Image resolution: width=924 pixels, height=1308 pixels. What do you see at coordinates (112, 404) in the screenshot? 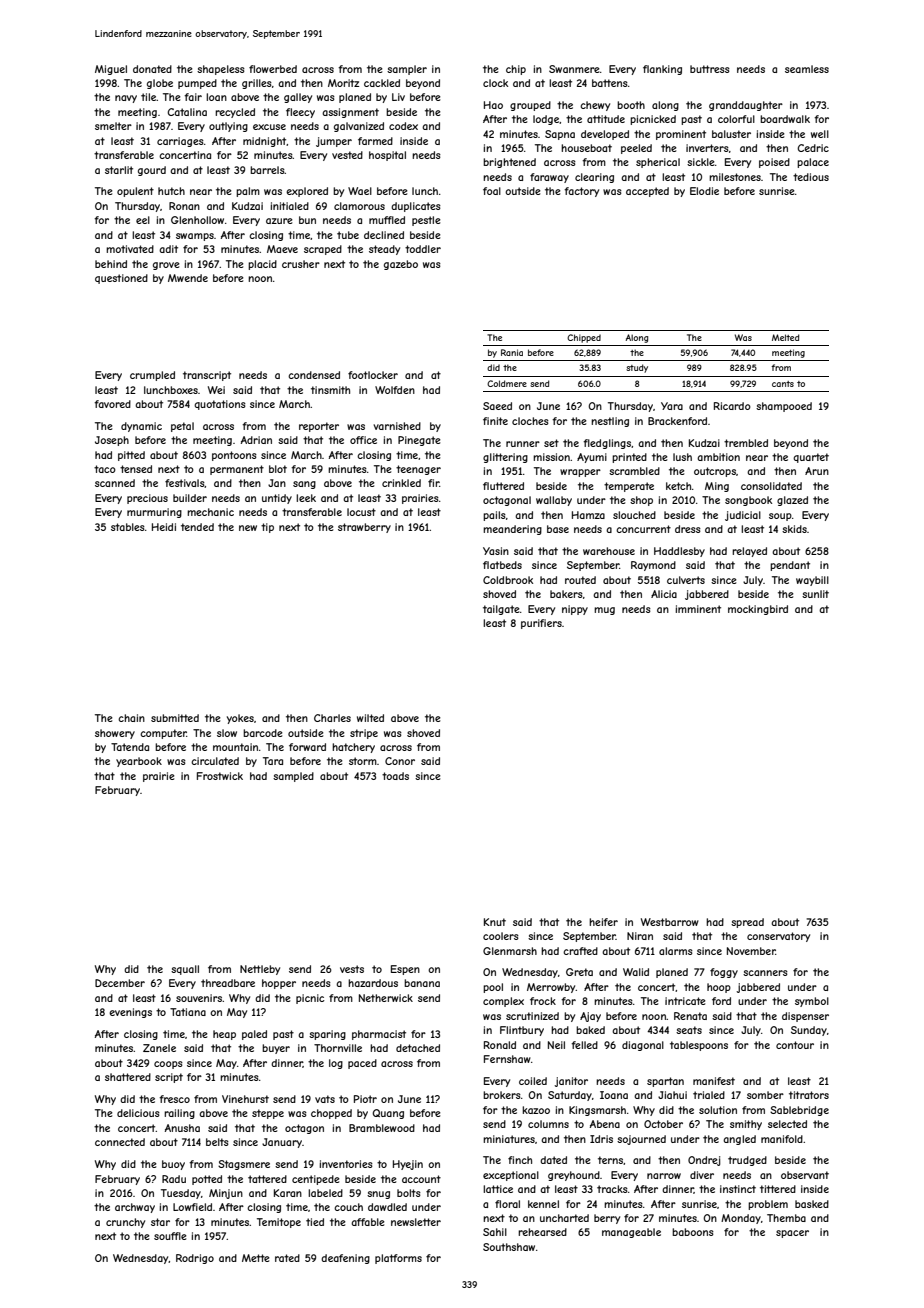
I see `favored` at bounding box center [112, 404].
